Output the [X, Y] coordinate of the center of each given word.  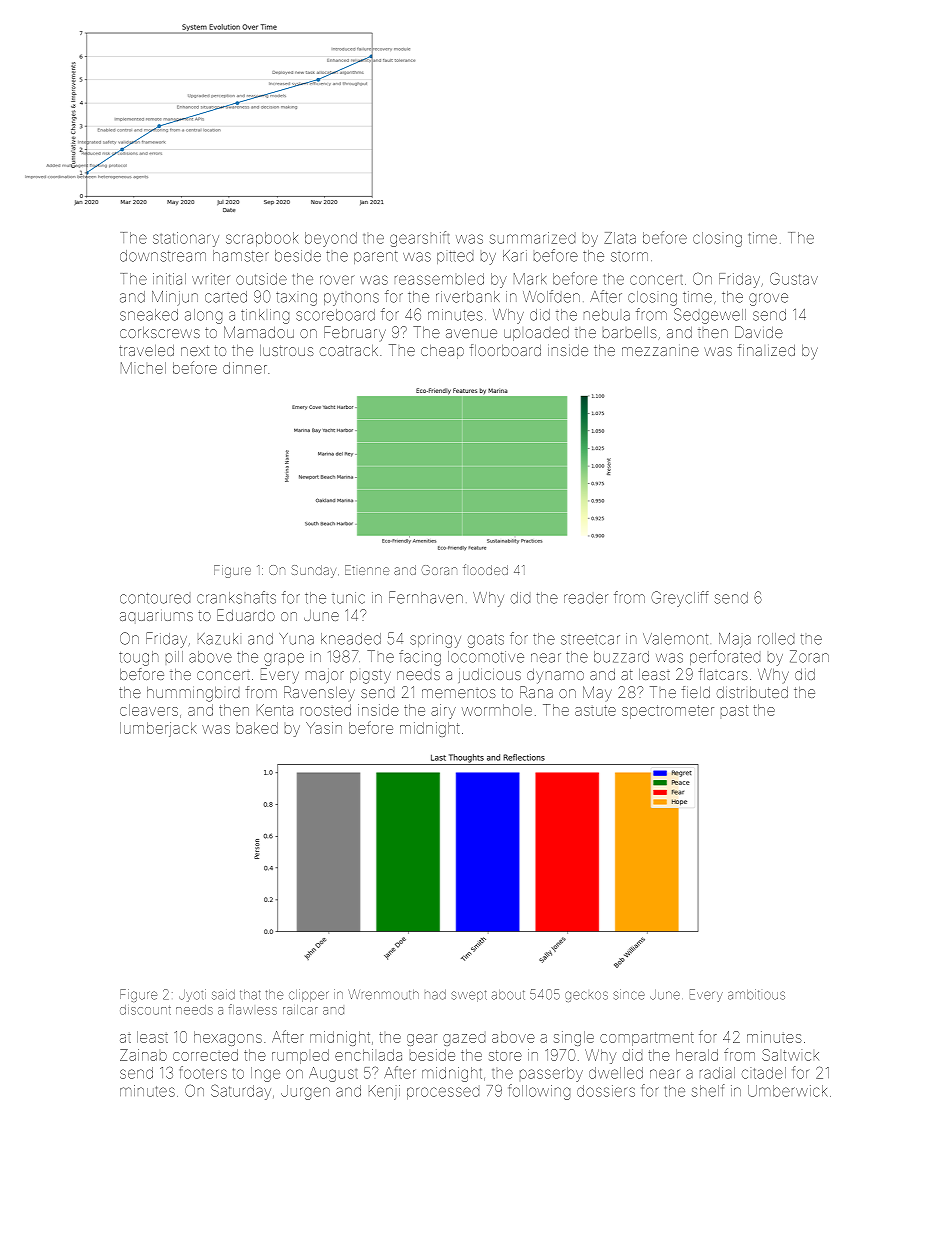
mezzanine [660, 351]
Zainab [143, 1055]
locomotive [486, 657]
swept [469, 996]
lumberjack [158, 729]
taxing [296, 299]
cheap [442, 352]
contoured [155, 598]
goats [486, 641]
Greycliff [679, 599]
